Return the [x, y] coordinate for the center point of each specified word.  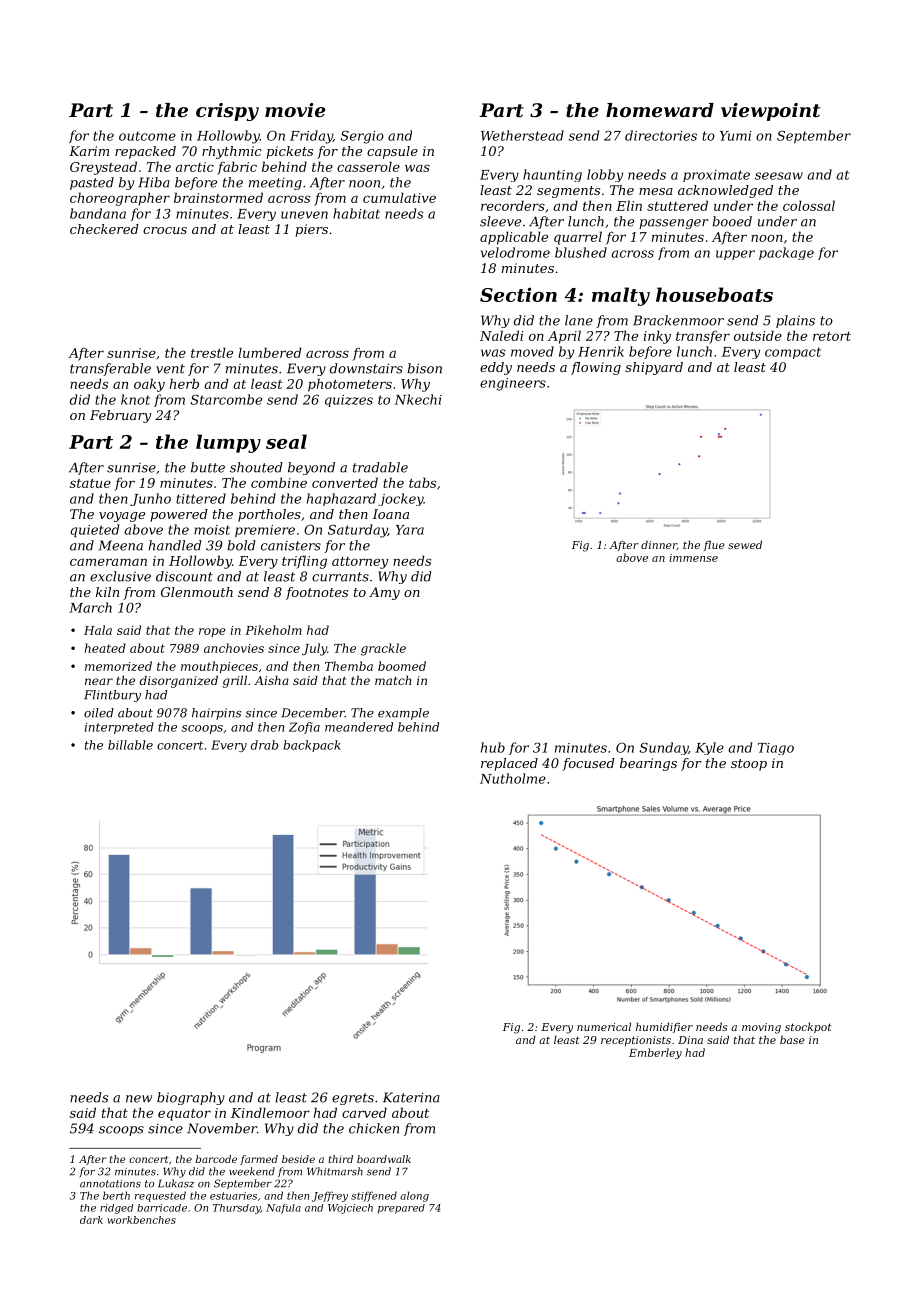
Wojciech [350, 1209]
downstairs [366, 368]
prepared [401, 1209]
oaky [149, 385]
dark [91, 1220]
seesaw [779, 176]
